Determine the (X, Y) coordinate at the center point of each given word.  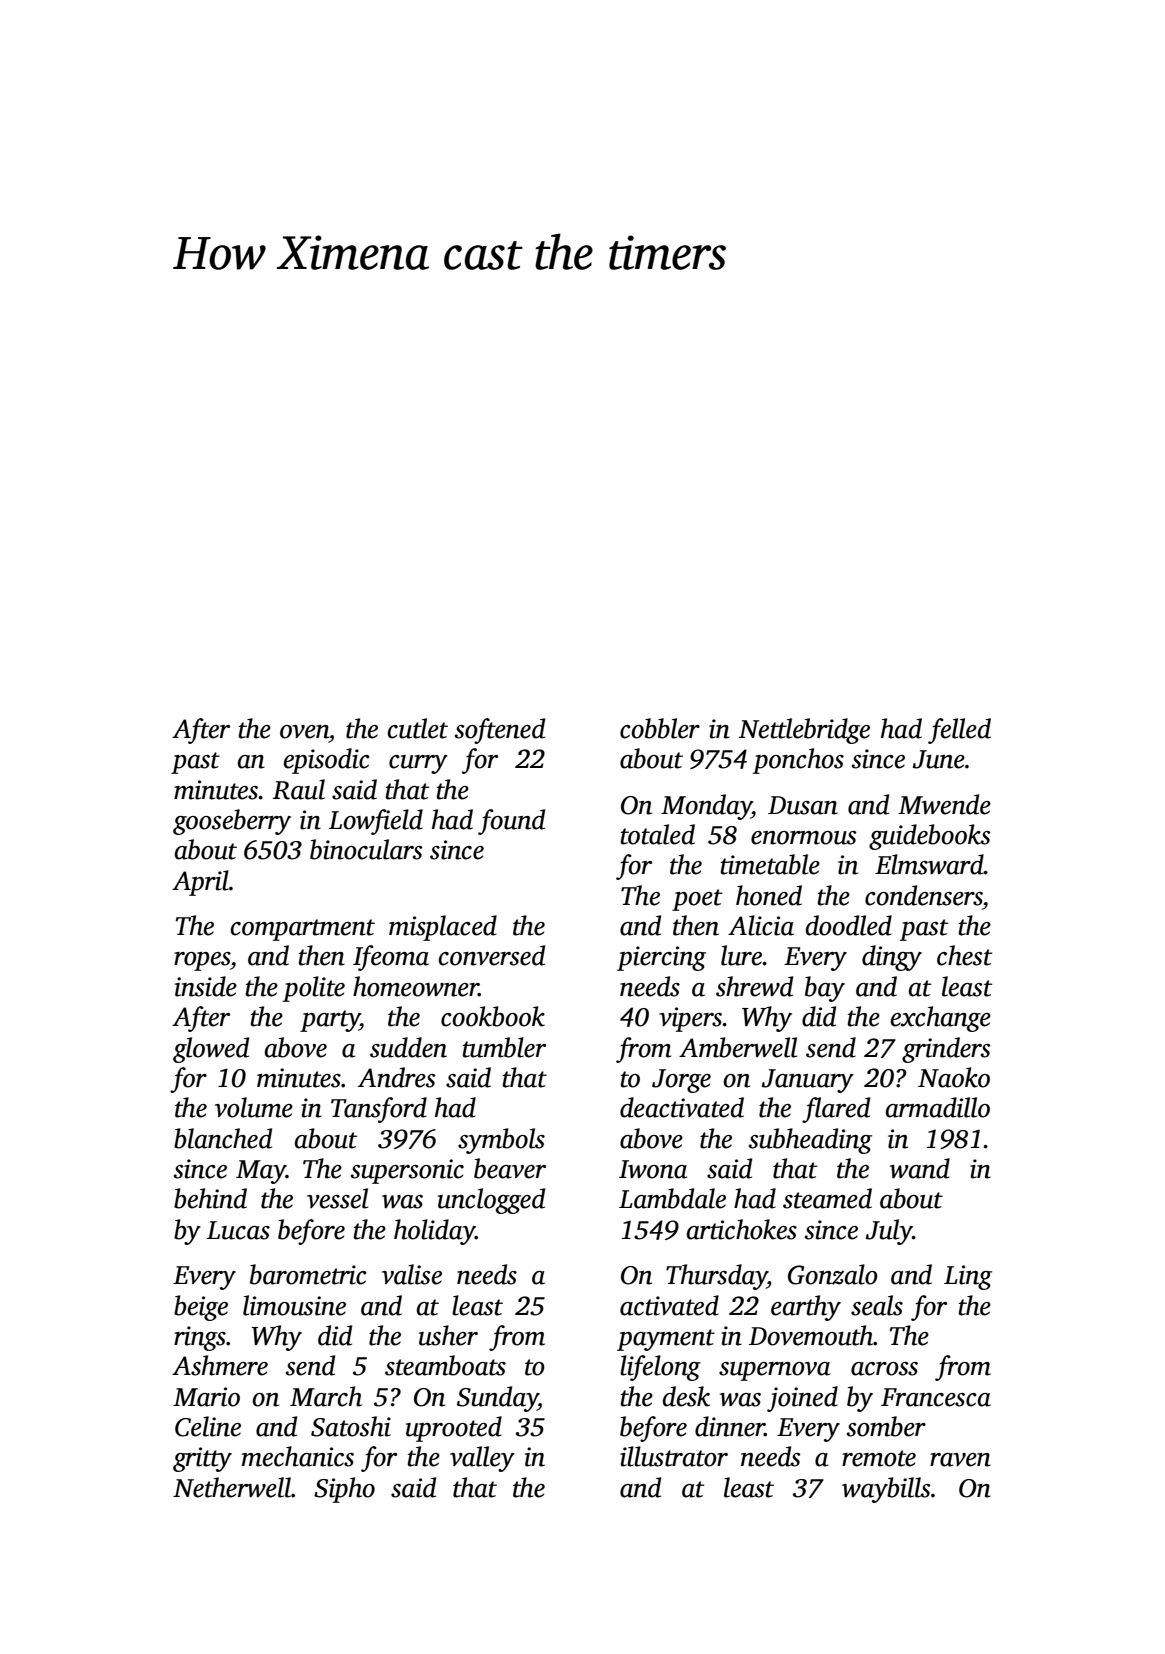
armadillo (938, 1107)
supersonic (407, 1171)
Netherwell (232, 1487)
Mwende (944, 804)
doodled (849, 925)
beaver (510, 1168)
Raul (299, 789)
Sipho (344, 1490)
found (511, 822)
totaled (658, 834)
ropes (202, 961)
